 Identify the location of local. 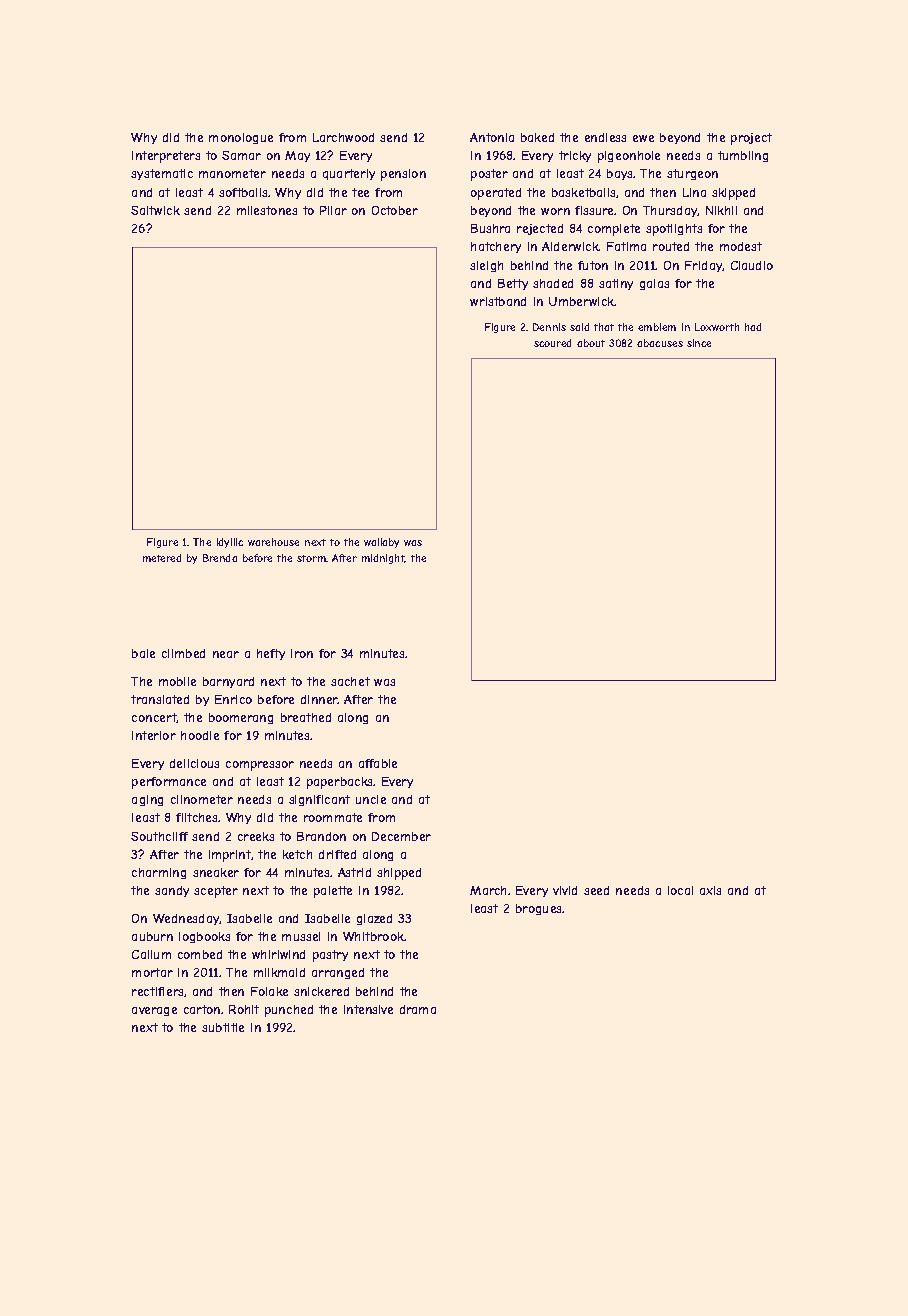
(680, 890).
